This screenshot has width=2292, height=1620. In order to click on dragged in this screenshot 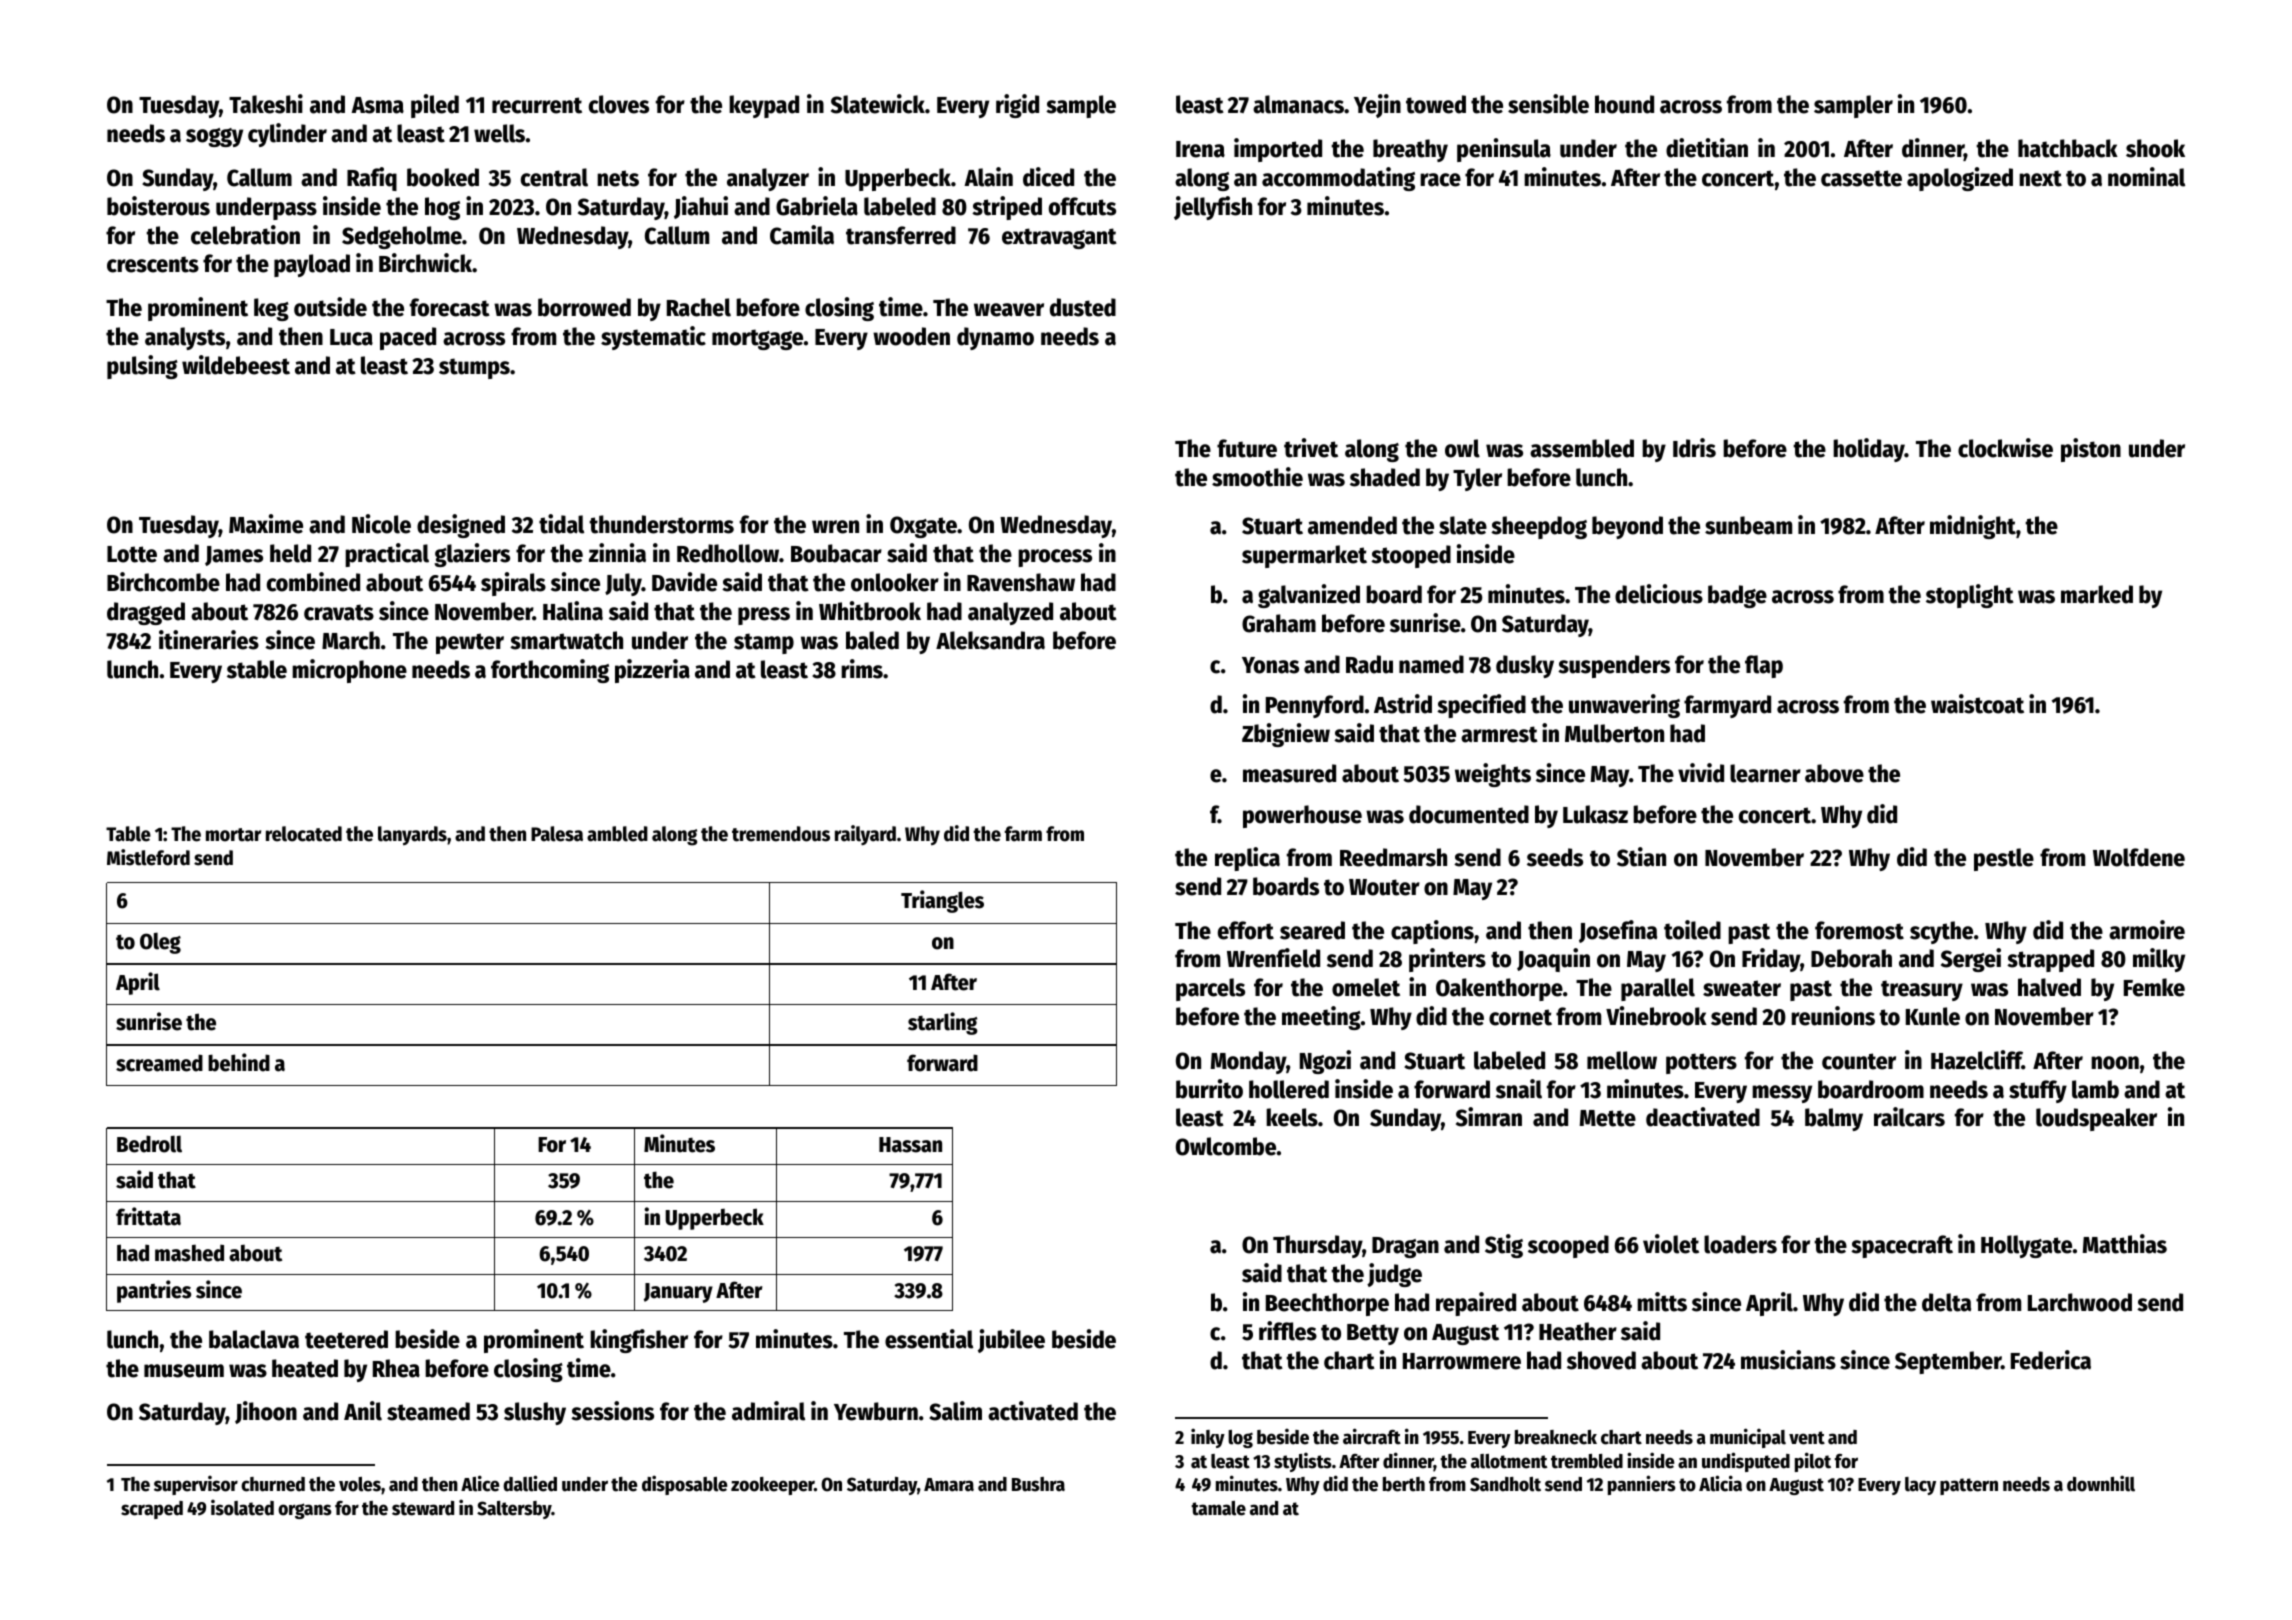, I will do `click(146, 613)`.
